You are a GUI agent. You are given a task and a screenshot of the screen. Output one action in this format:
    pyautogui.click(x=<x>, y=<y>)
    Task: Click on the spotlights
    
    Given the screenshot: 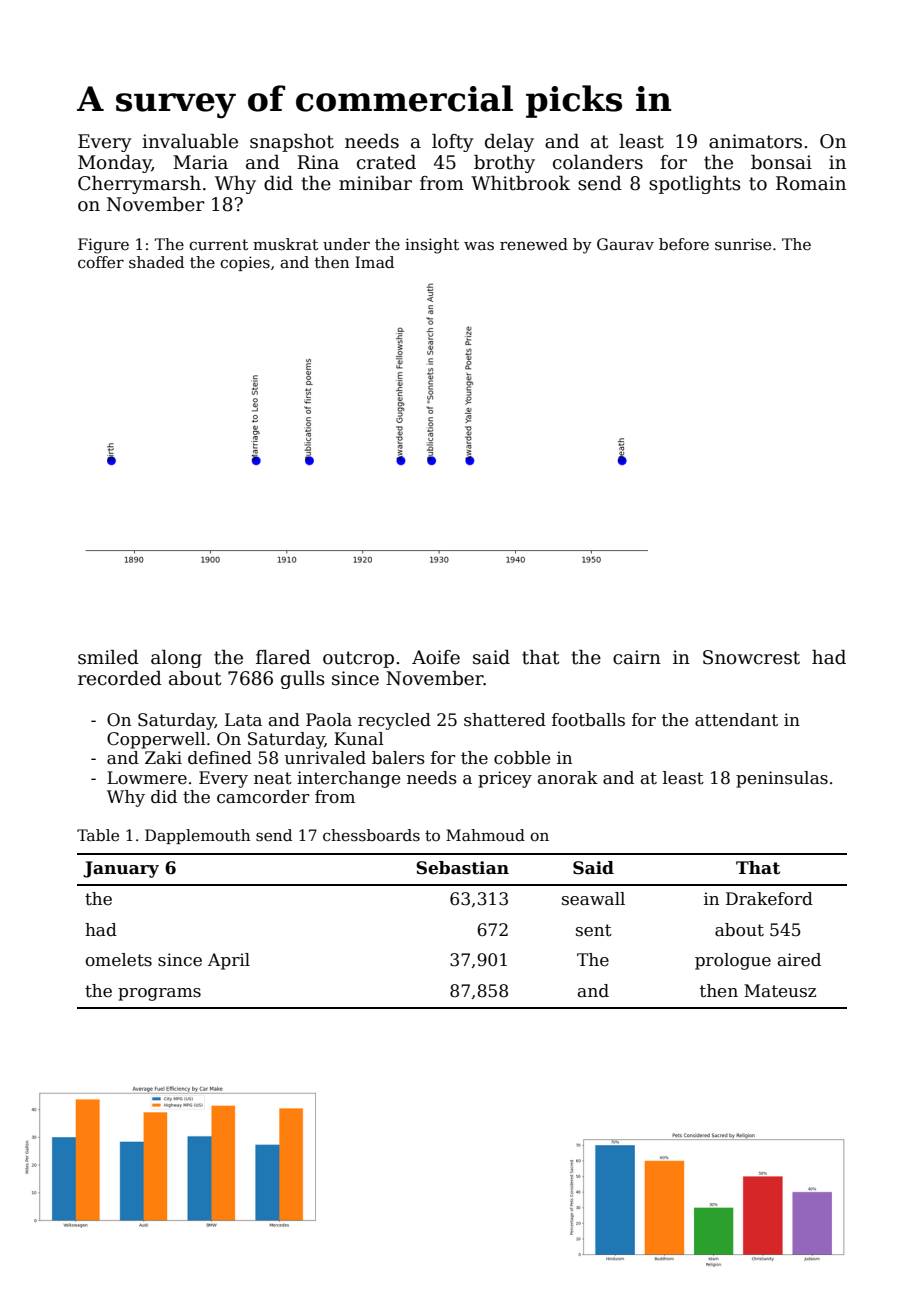 What is the action you would take?
    pyautogui.click(x=695, y=185)
